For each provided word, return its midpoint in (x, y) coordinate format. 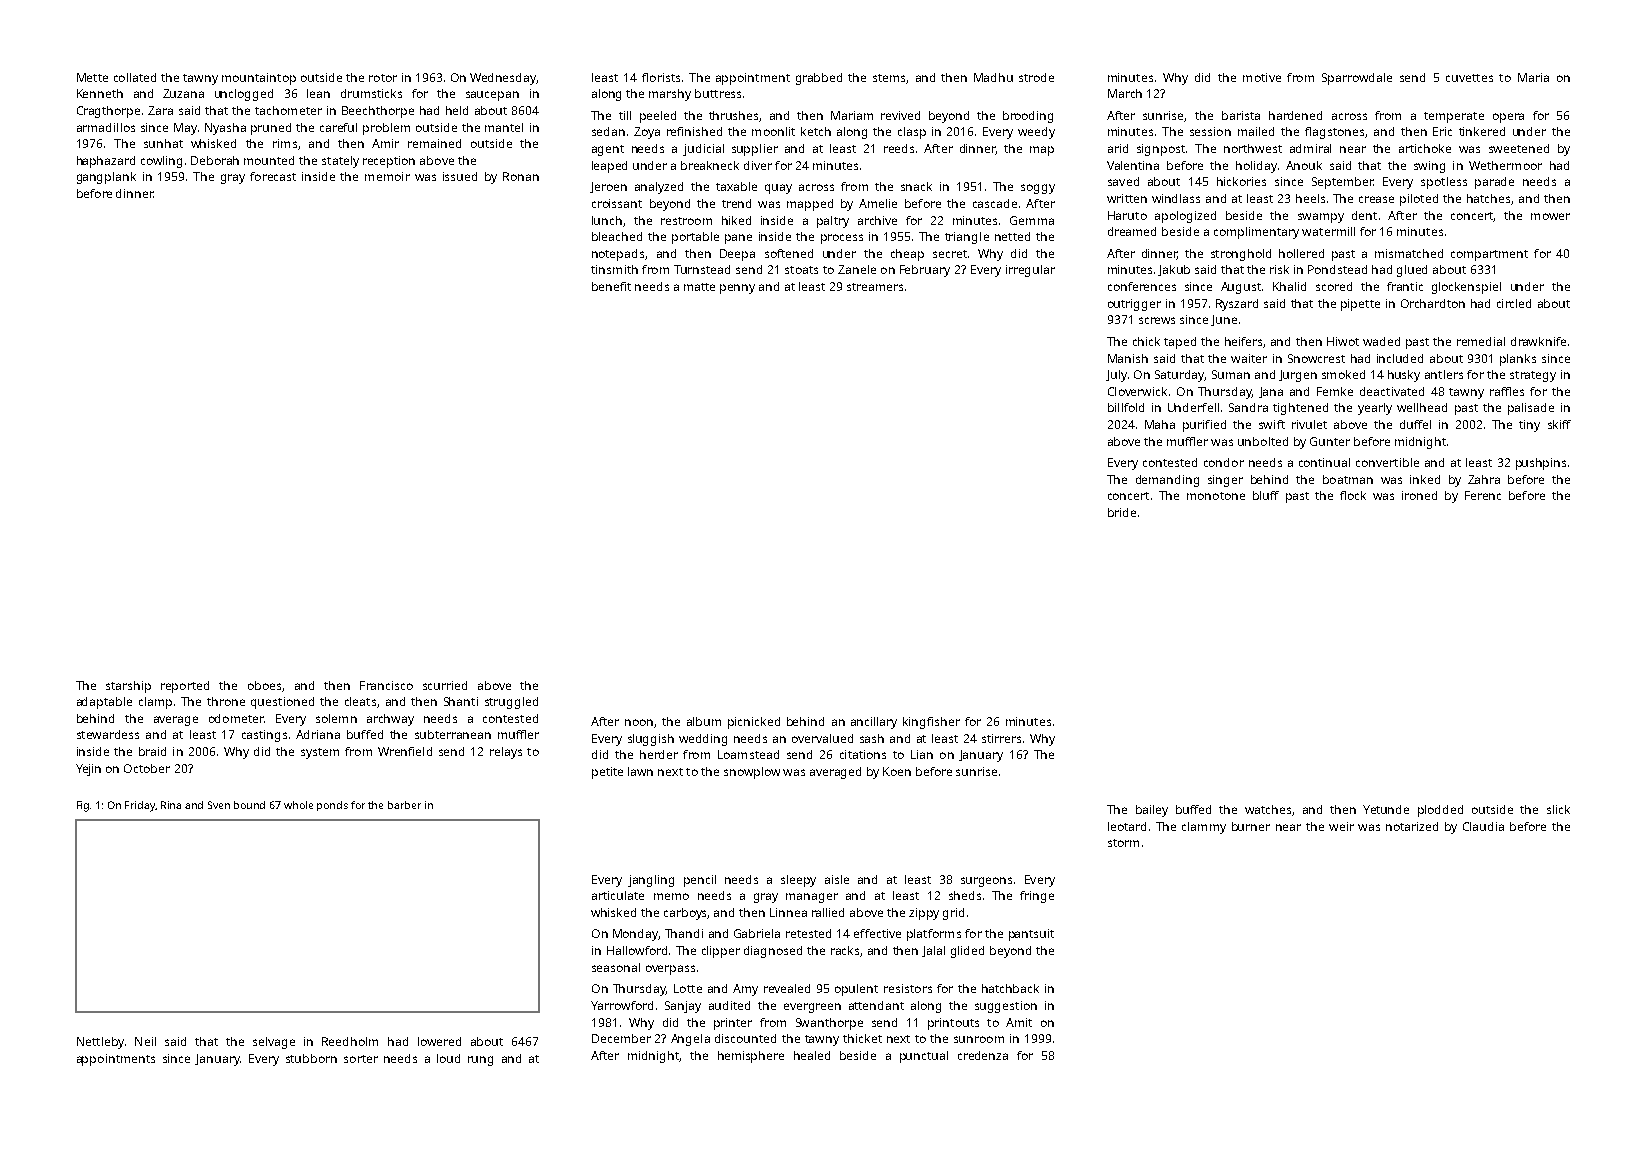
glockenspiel (1466, 288)
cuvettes (1469, 78)
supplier (755, 150)
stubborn (311, 1058)
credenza (983, 1055)
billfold (1126, 407)
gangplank (106, 178)
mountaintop (259, 79)
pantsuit (1031, 935)
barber (404, 805)
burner (1251, 826)
